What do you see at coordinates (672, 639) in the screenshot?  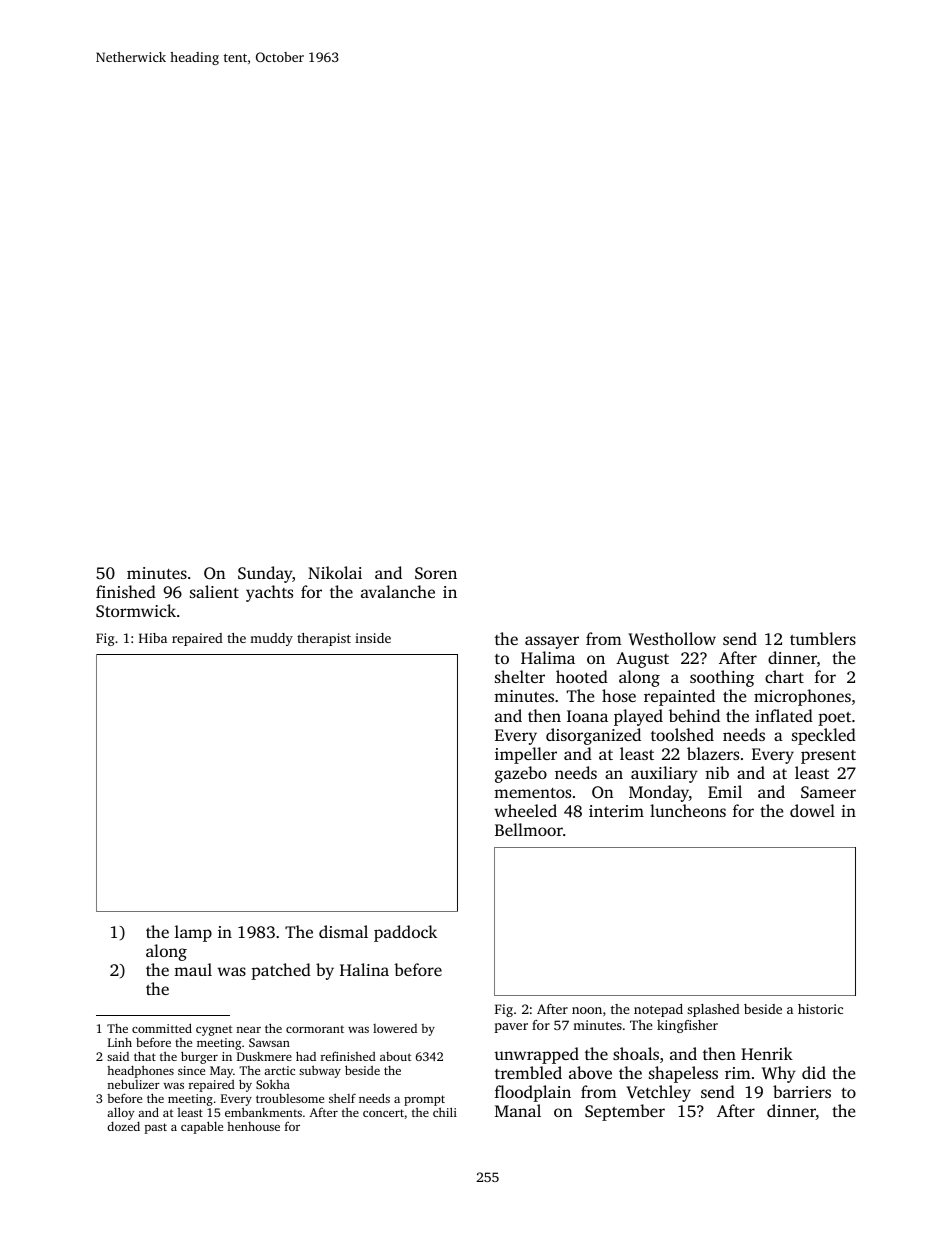 I see `Westhollow` at bounding box center [672, 639].
